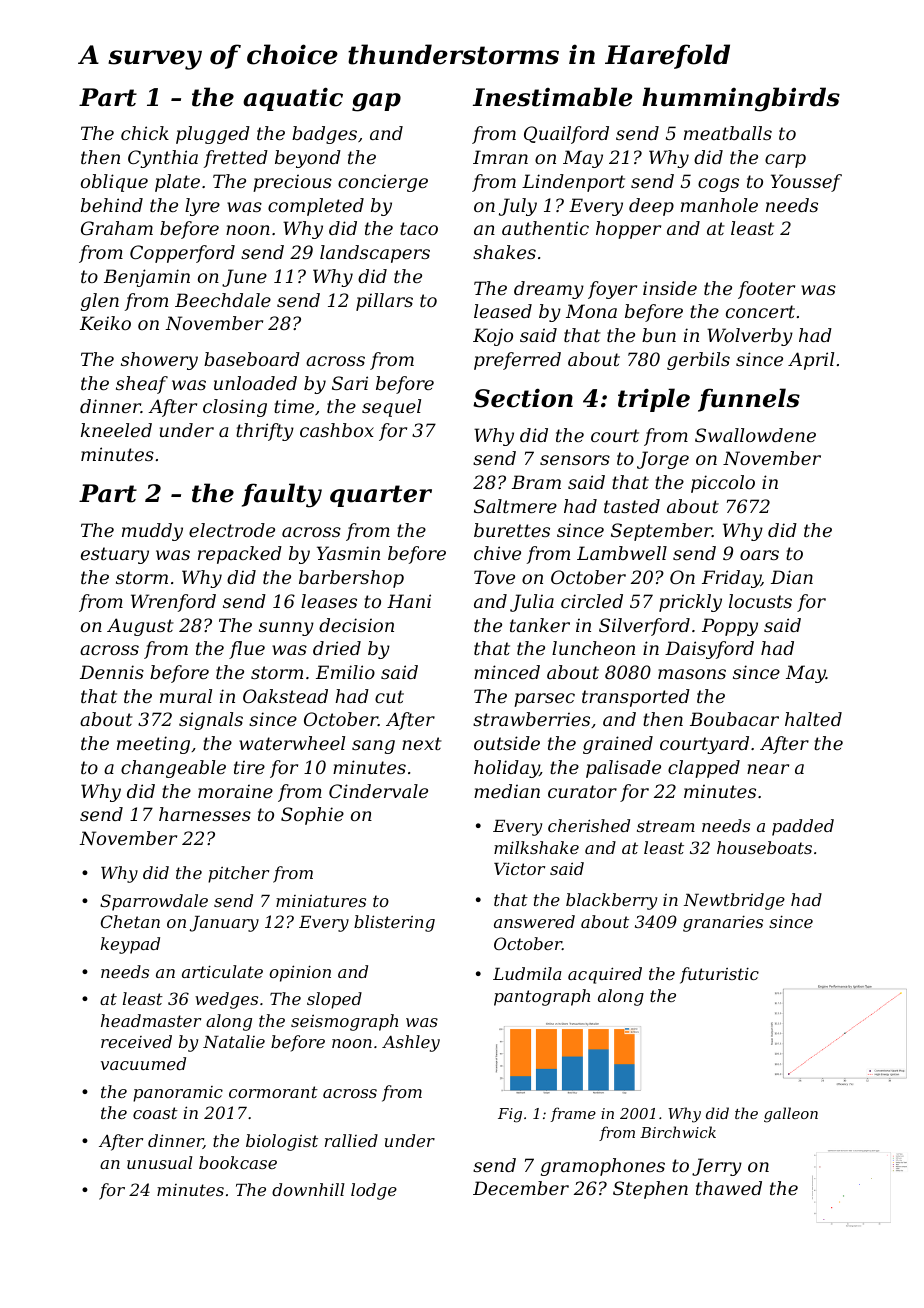 Image resolution: width=924 pixels, height=1308 pixels. What do you see at coordinates (553, 97) in the screenshot?
I see `Inestimable` at bounding box center [553, 97].
